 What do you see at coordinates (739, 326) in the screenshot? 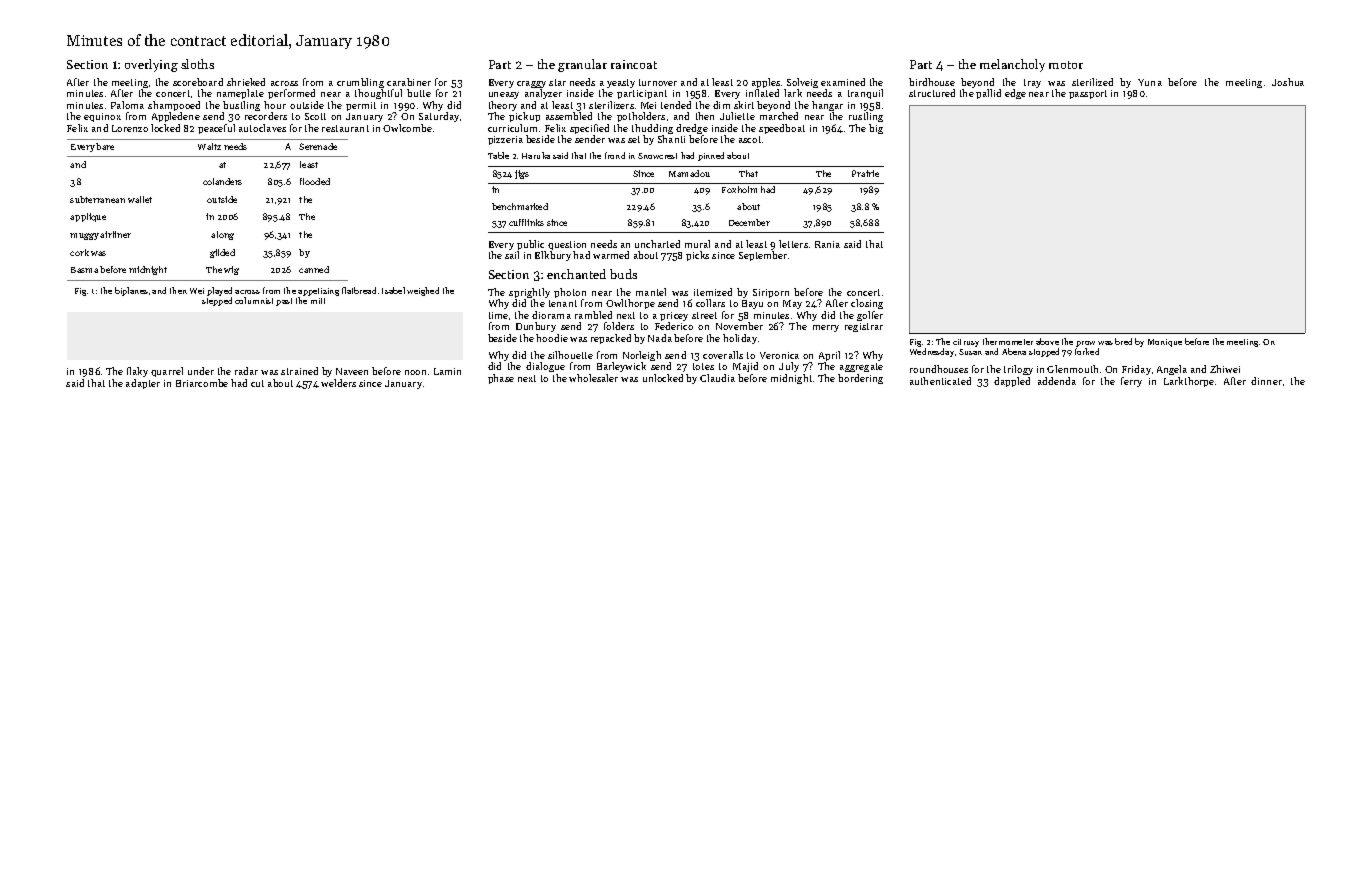
I see `November` at bounding box center [739, 326].
